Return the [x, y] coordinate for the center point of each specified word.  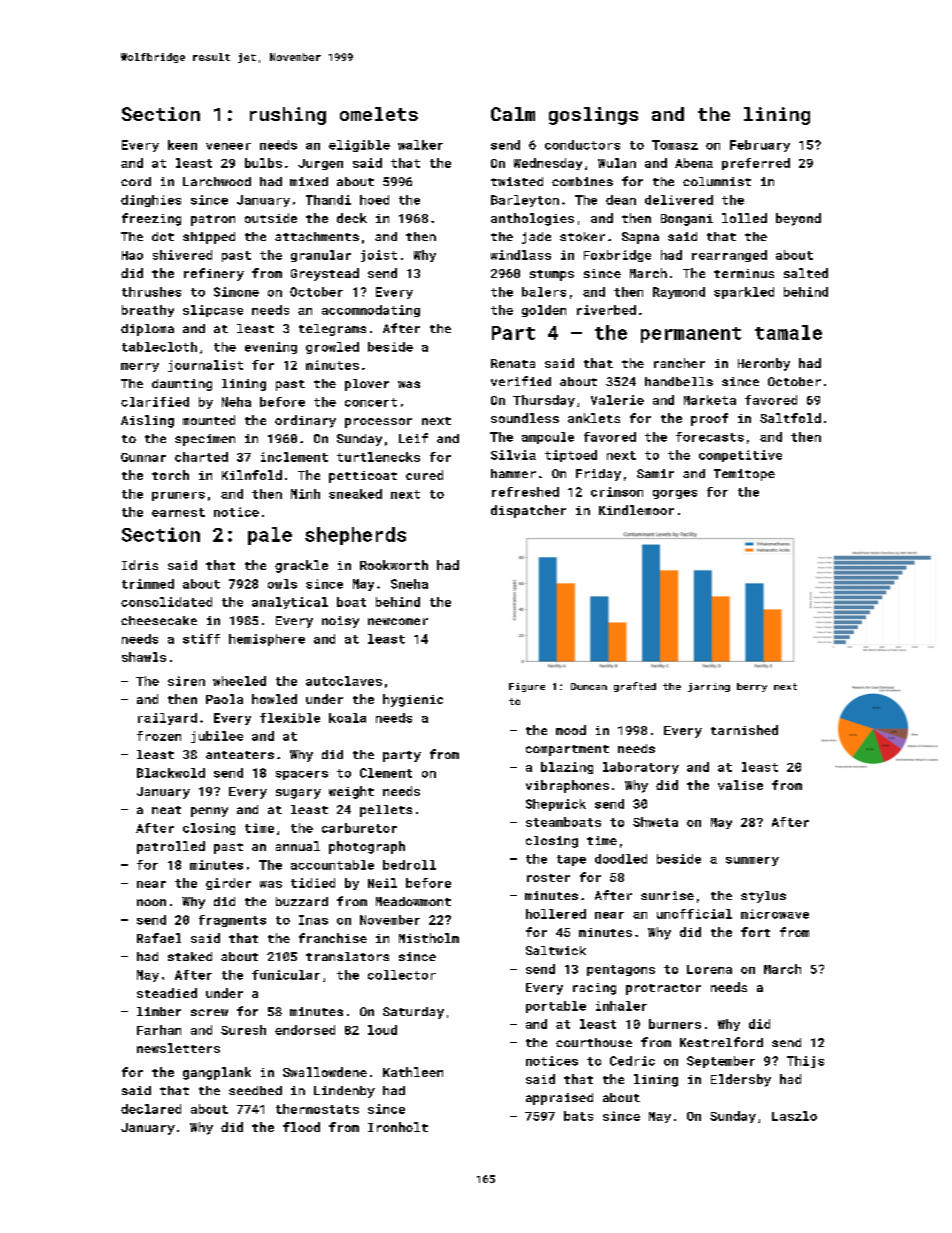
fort [755, 932]
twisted [517, 181]
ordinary [305, 421]
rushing [288, 116]
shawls [144, 657]
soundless [525, 418]
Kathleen [413, 1072]
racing [594, 989]
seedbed [255, 1090]
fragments [232, 921]
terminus [744, 273]
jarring [709, 687]
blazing [567, 768]
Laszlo [794, 1116]
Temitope [744, 475]
